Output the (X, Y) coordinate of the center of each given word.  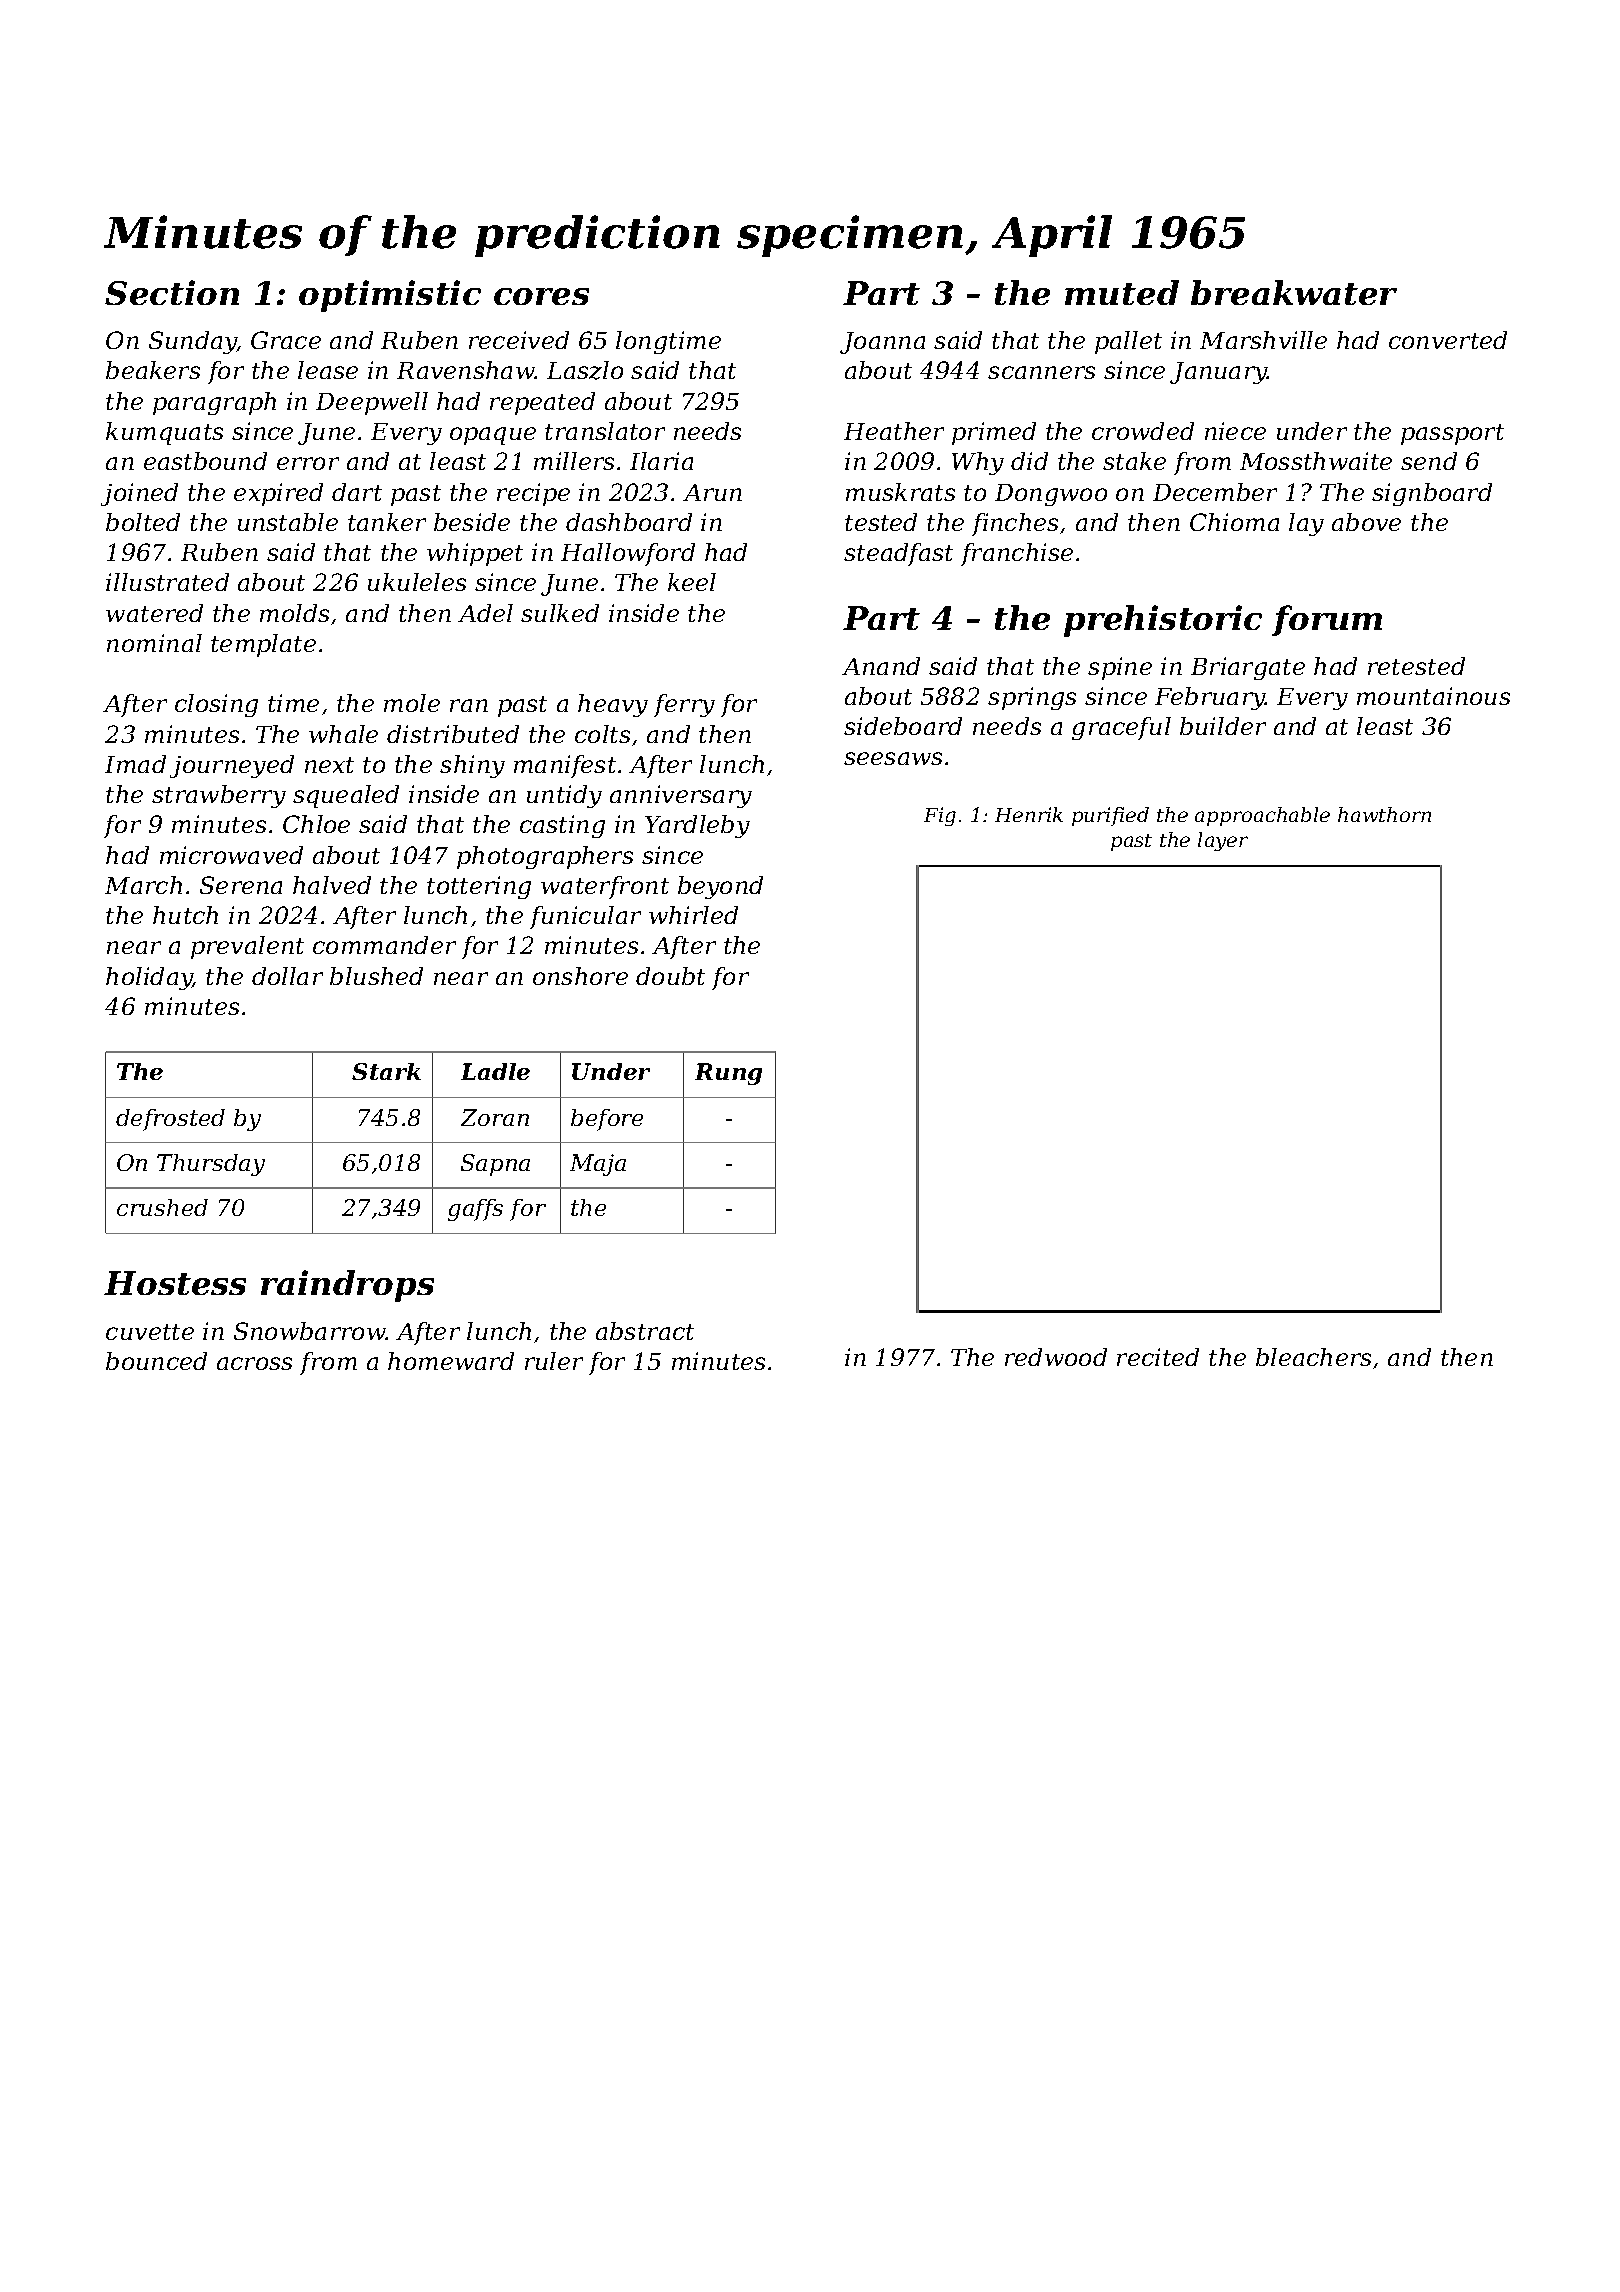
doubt (670, 976)
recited (1158, 1357)
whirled (693, 915)
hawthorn (1384, 814)
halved (332, 885)
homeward (451, 1361)
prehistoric (1163, 621)
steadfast (898, 554)
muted (1122, 292)
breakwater (1294, 292)
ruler (554, 1361)
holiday (149, 978)
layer (1223, 841)
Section (172, 292)
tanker (387, 522)
